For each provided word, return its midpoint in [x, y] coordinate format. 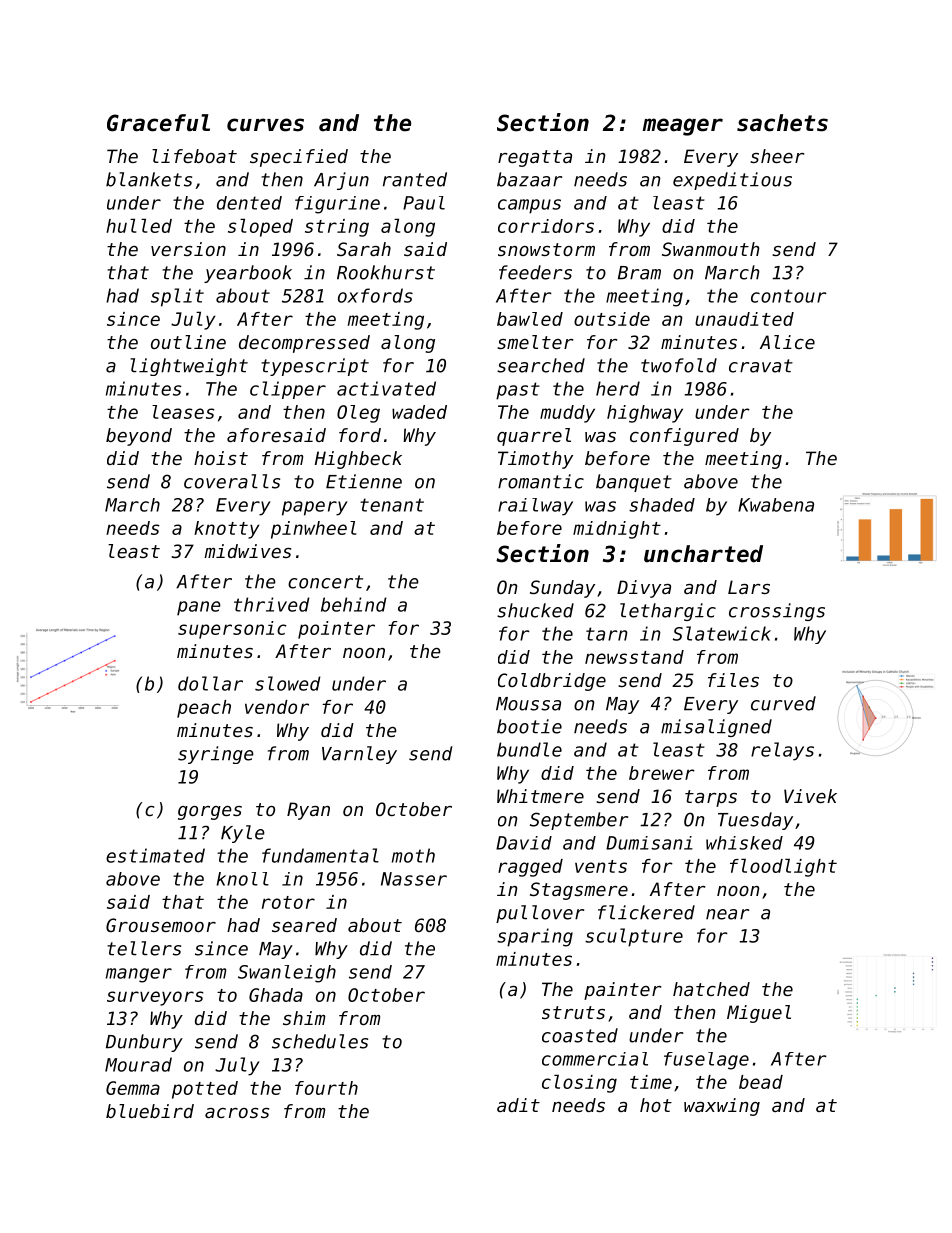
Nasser [414, 879]
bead [761, 1082]
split [177, 297]
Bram [639, 273]
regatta [535, 158]
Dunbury [144, 1043]
